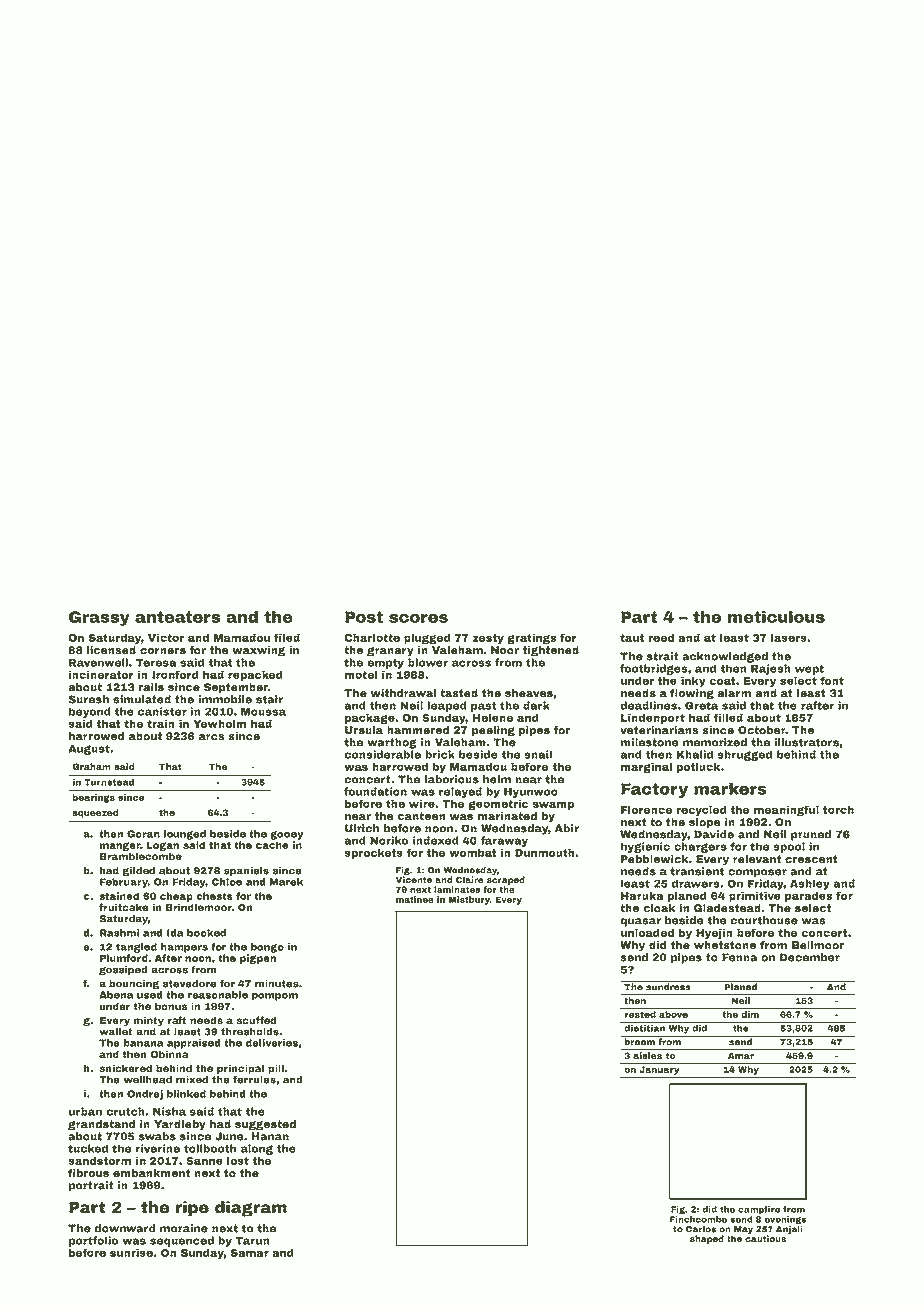  I want to click on meticulous, so click(776, 617).
